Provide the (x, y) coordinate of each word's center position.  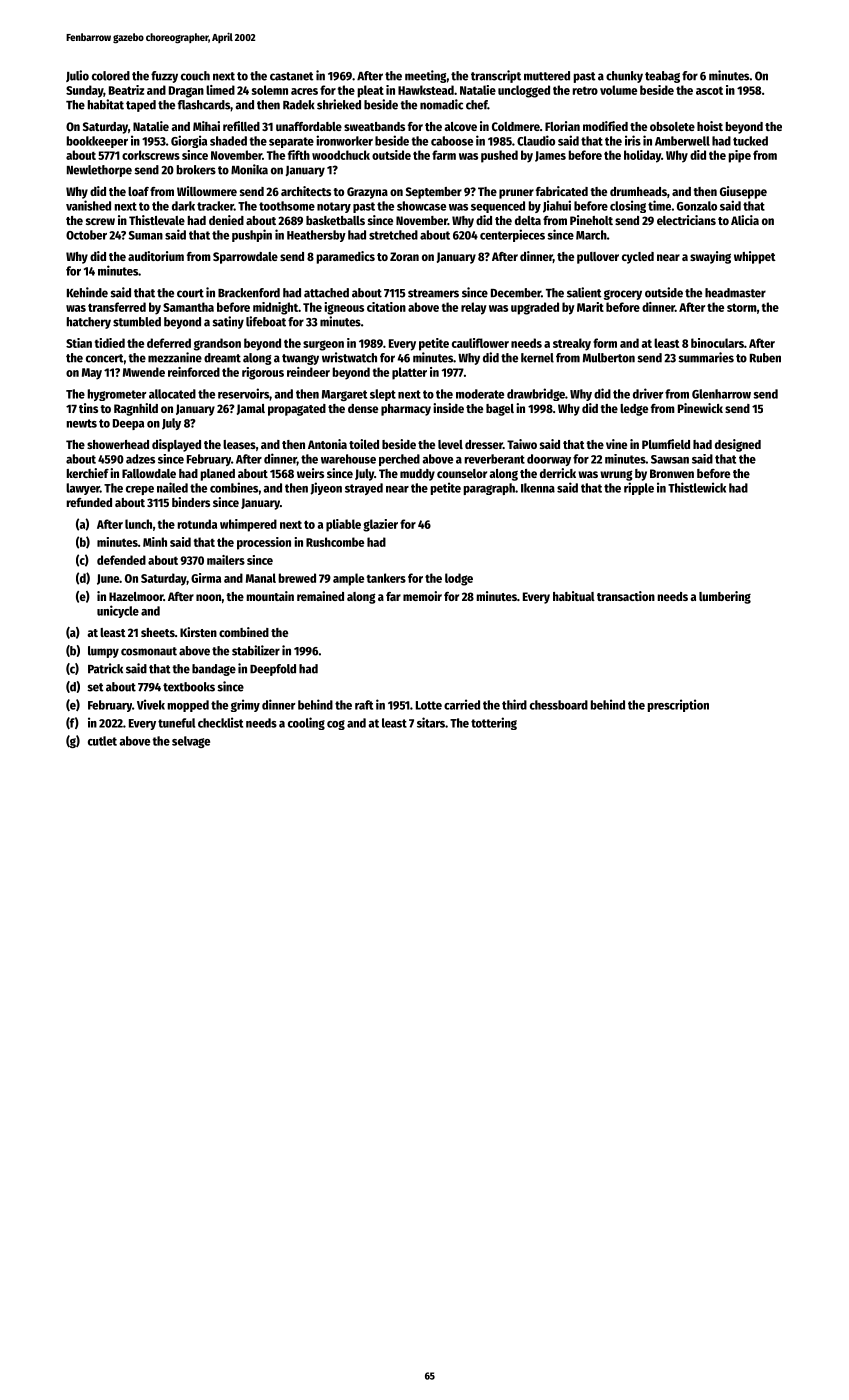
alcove (460, 126)
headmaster (735, 293)
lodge (459, 579)
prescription (678, 705)
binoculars (717, 343)
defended (121, 560)
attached (326, 293)
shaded (228, 141)
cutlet (102, 741)
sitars (431, 722)
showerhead (118, 444)
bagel (500, 410)
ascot (709, 91)
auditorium (156, 256)
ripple (639, 488)
